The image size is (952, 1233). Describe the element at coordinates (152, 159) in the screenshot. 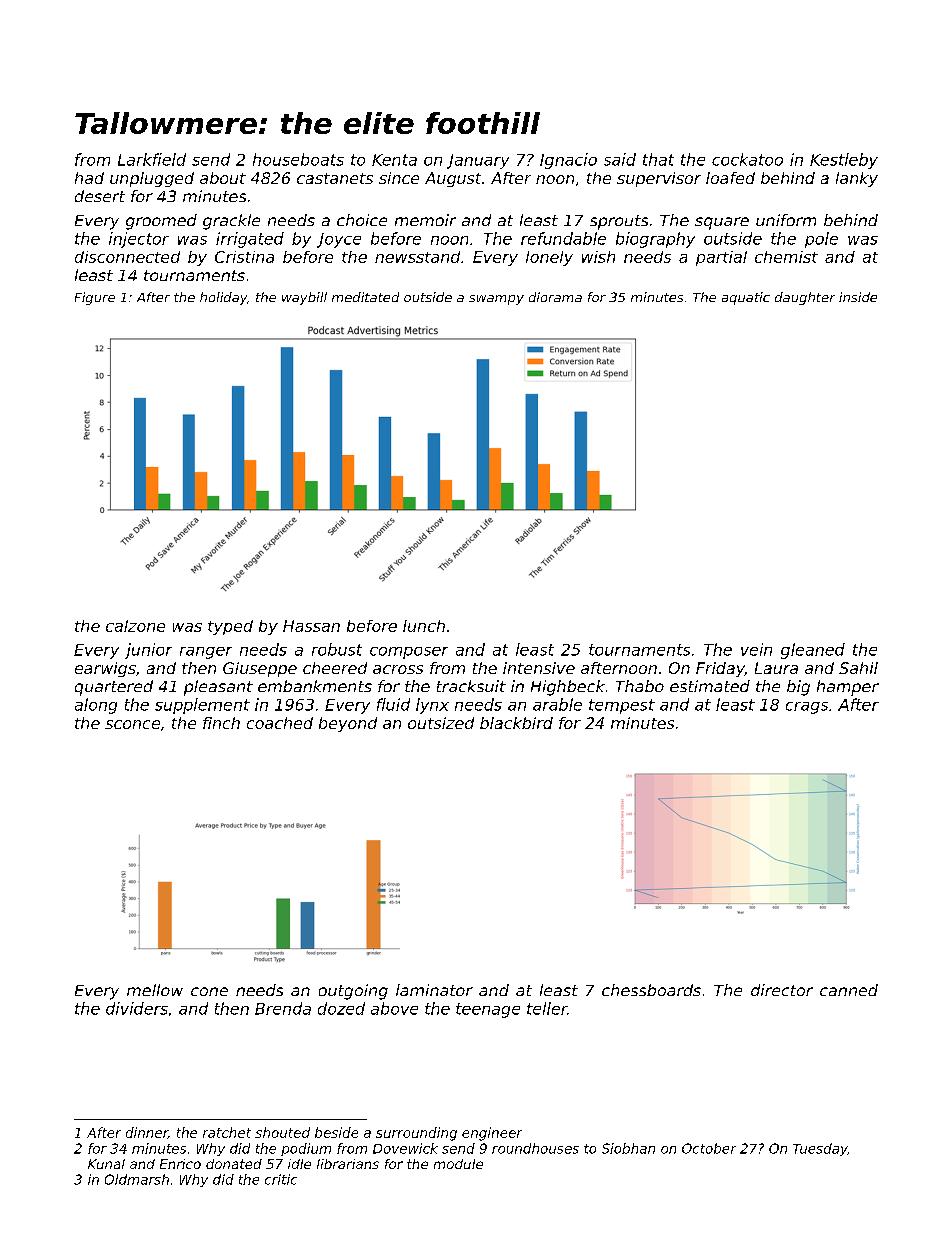

I see `Larkfield` at that location.
